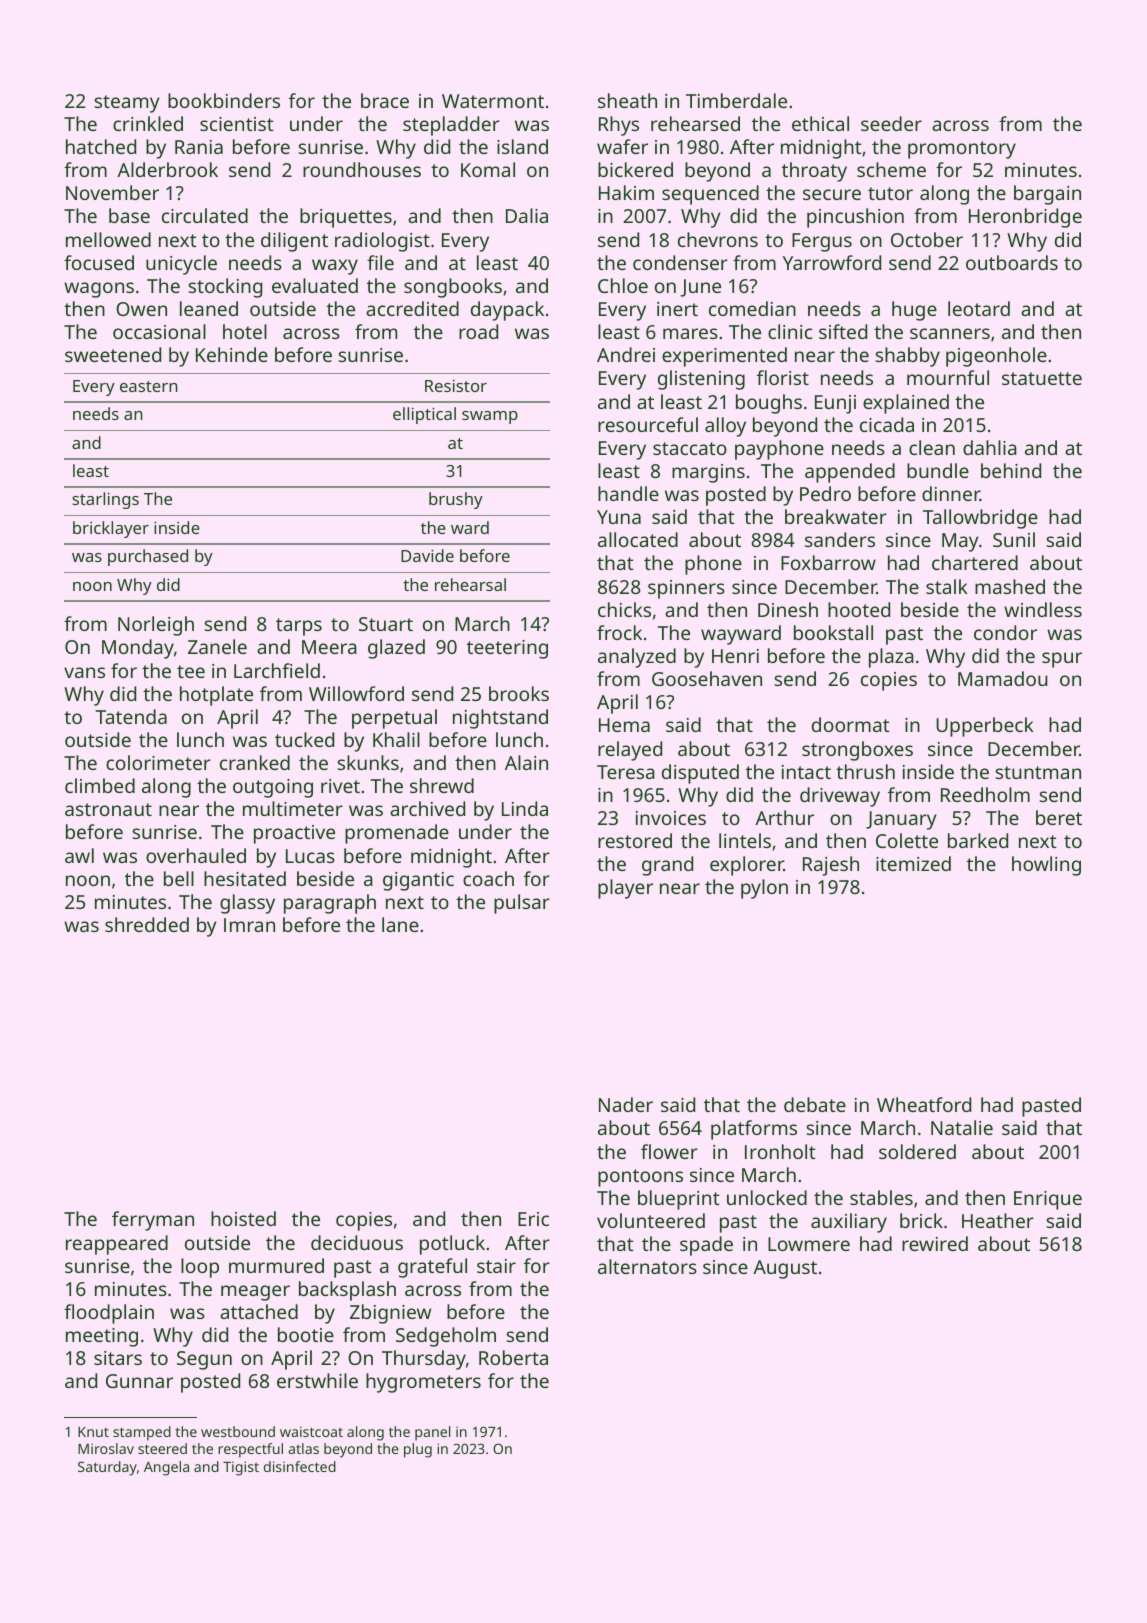 This page has width=1147, height=1623. What do you see at coordinates (851, 724) in the page?
I see `doormat` at bounding box center [851, 724].
